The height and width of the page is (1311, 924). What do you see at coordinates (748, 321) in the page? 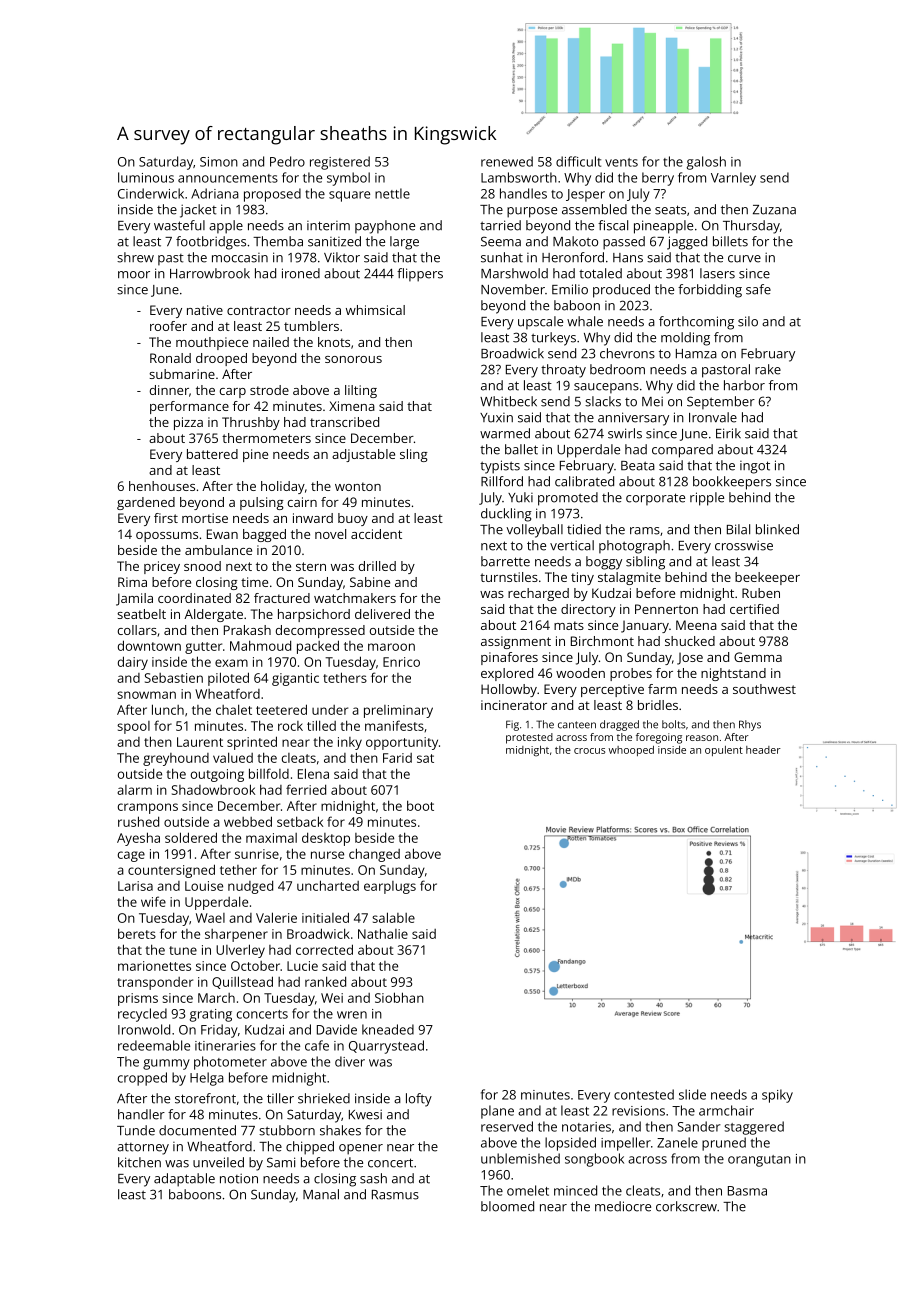
I see `silo` at bounding box center [748, 321].
